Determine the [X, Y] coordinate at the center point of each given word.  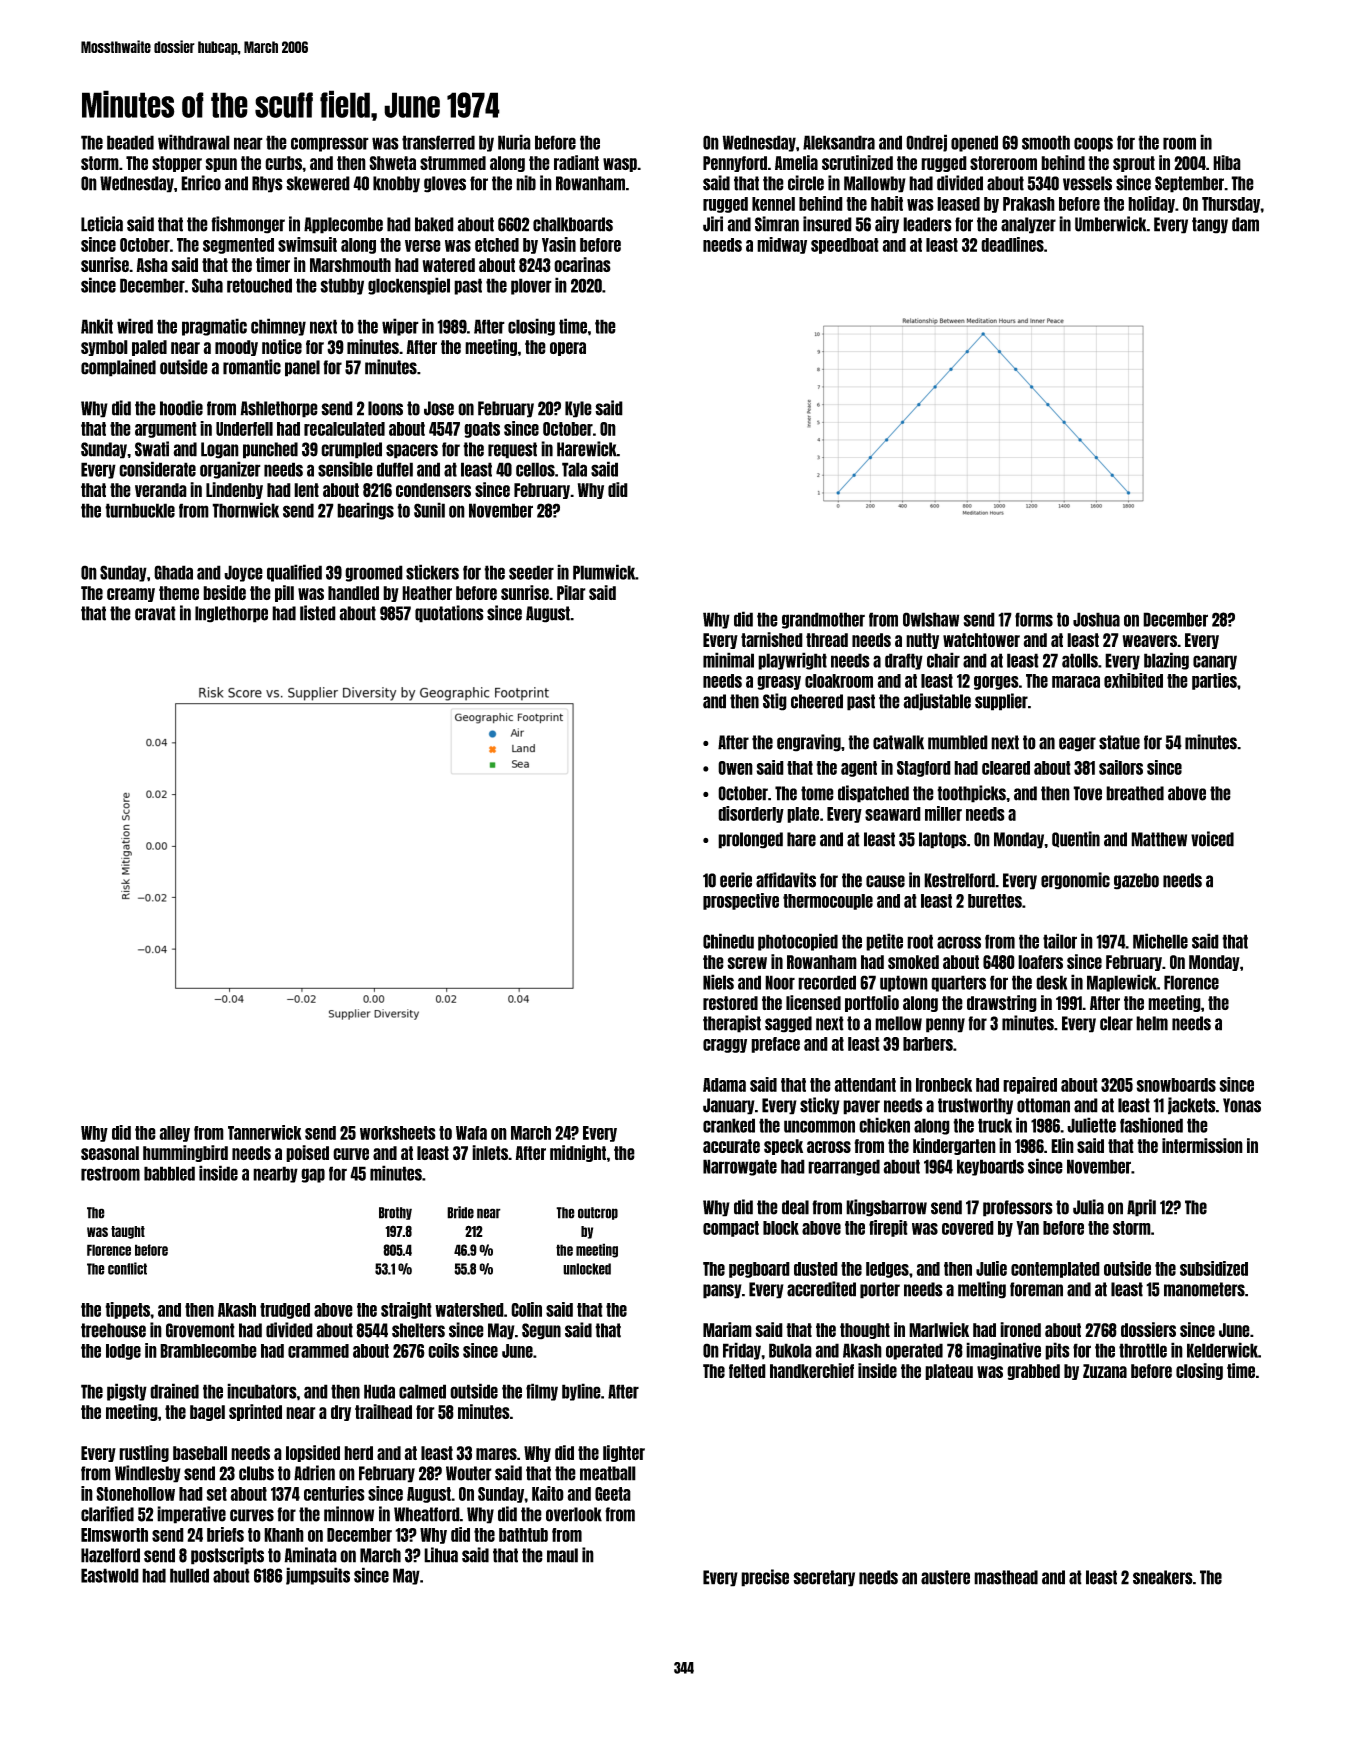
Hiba [1227, 162]
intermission [1202, 1145]
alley [174, 1134]
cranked [729, 1125]
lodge [123, 1352]
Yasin [559, 244]
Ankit [97, 326]
